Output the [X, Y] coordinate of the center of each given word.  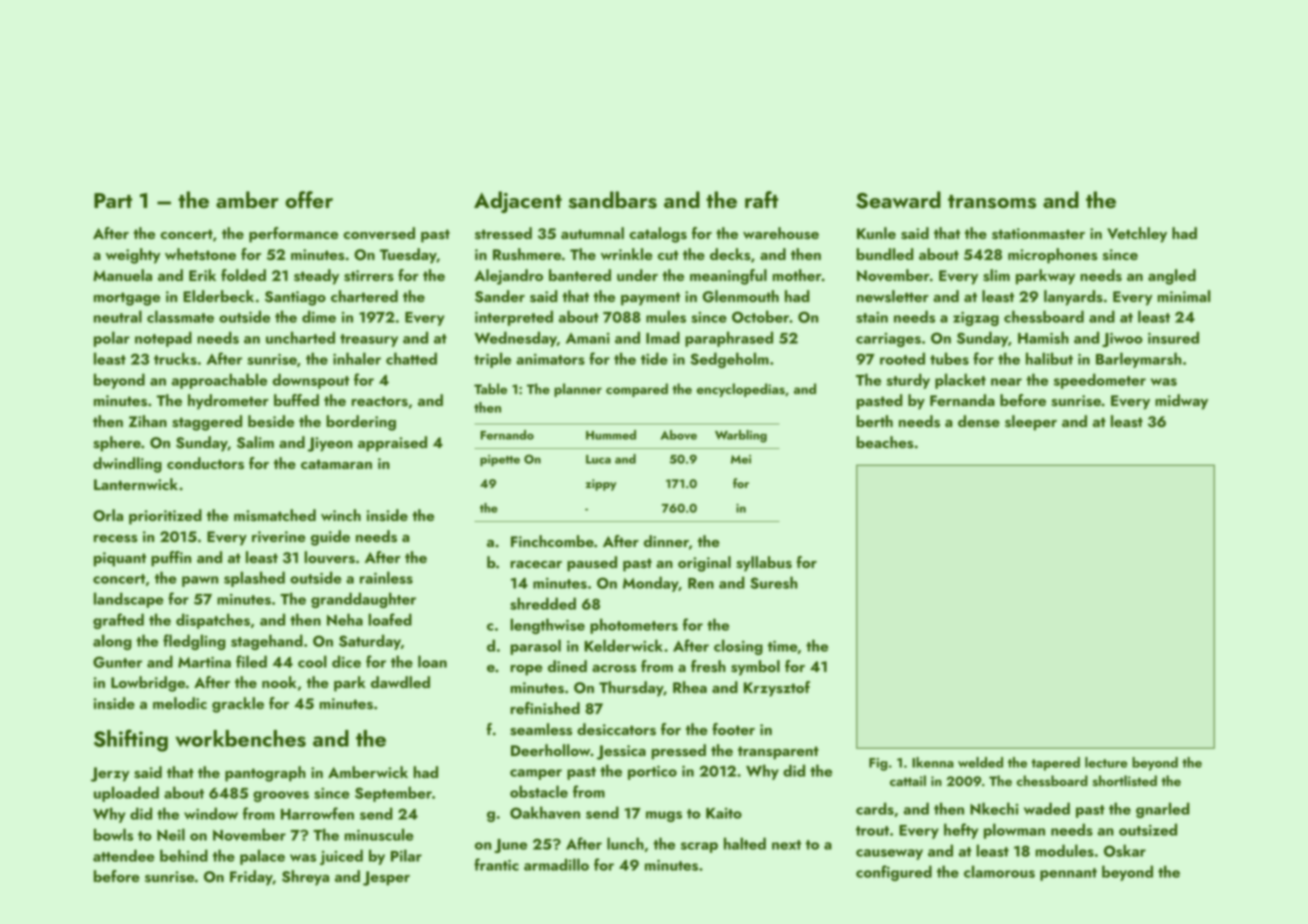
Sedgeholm [729, 360]
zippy [601, 485]
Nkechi [994, 808]
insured [1173, 337]
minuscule [379, 834]
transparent [778, 753]
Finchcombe [552, 541]
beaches [884, 442]
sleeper [1031, 423]
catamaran [336, 464]
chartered [364, 296]
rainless [386, 577]
